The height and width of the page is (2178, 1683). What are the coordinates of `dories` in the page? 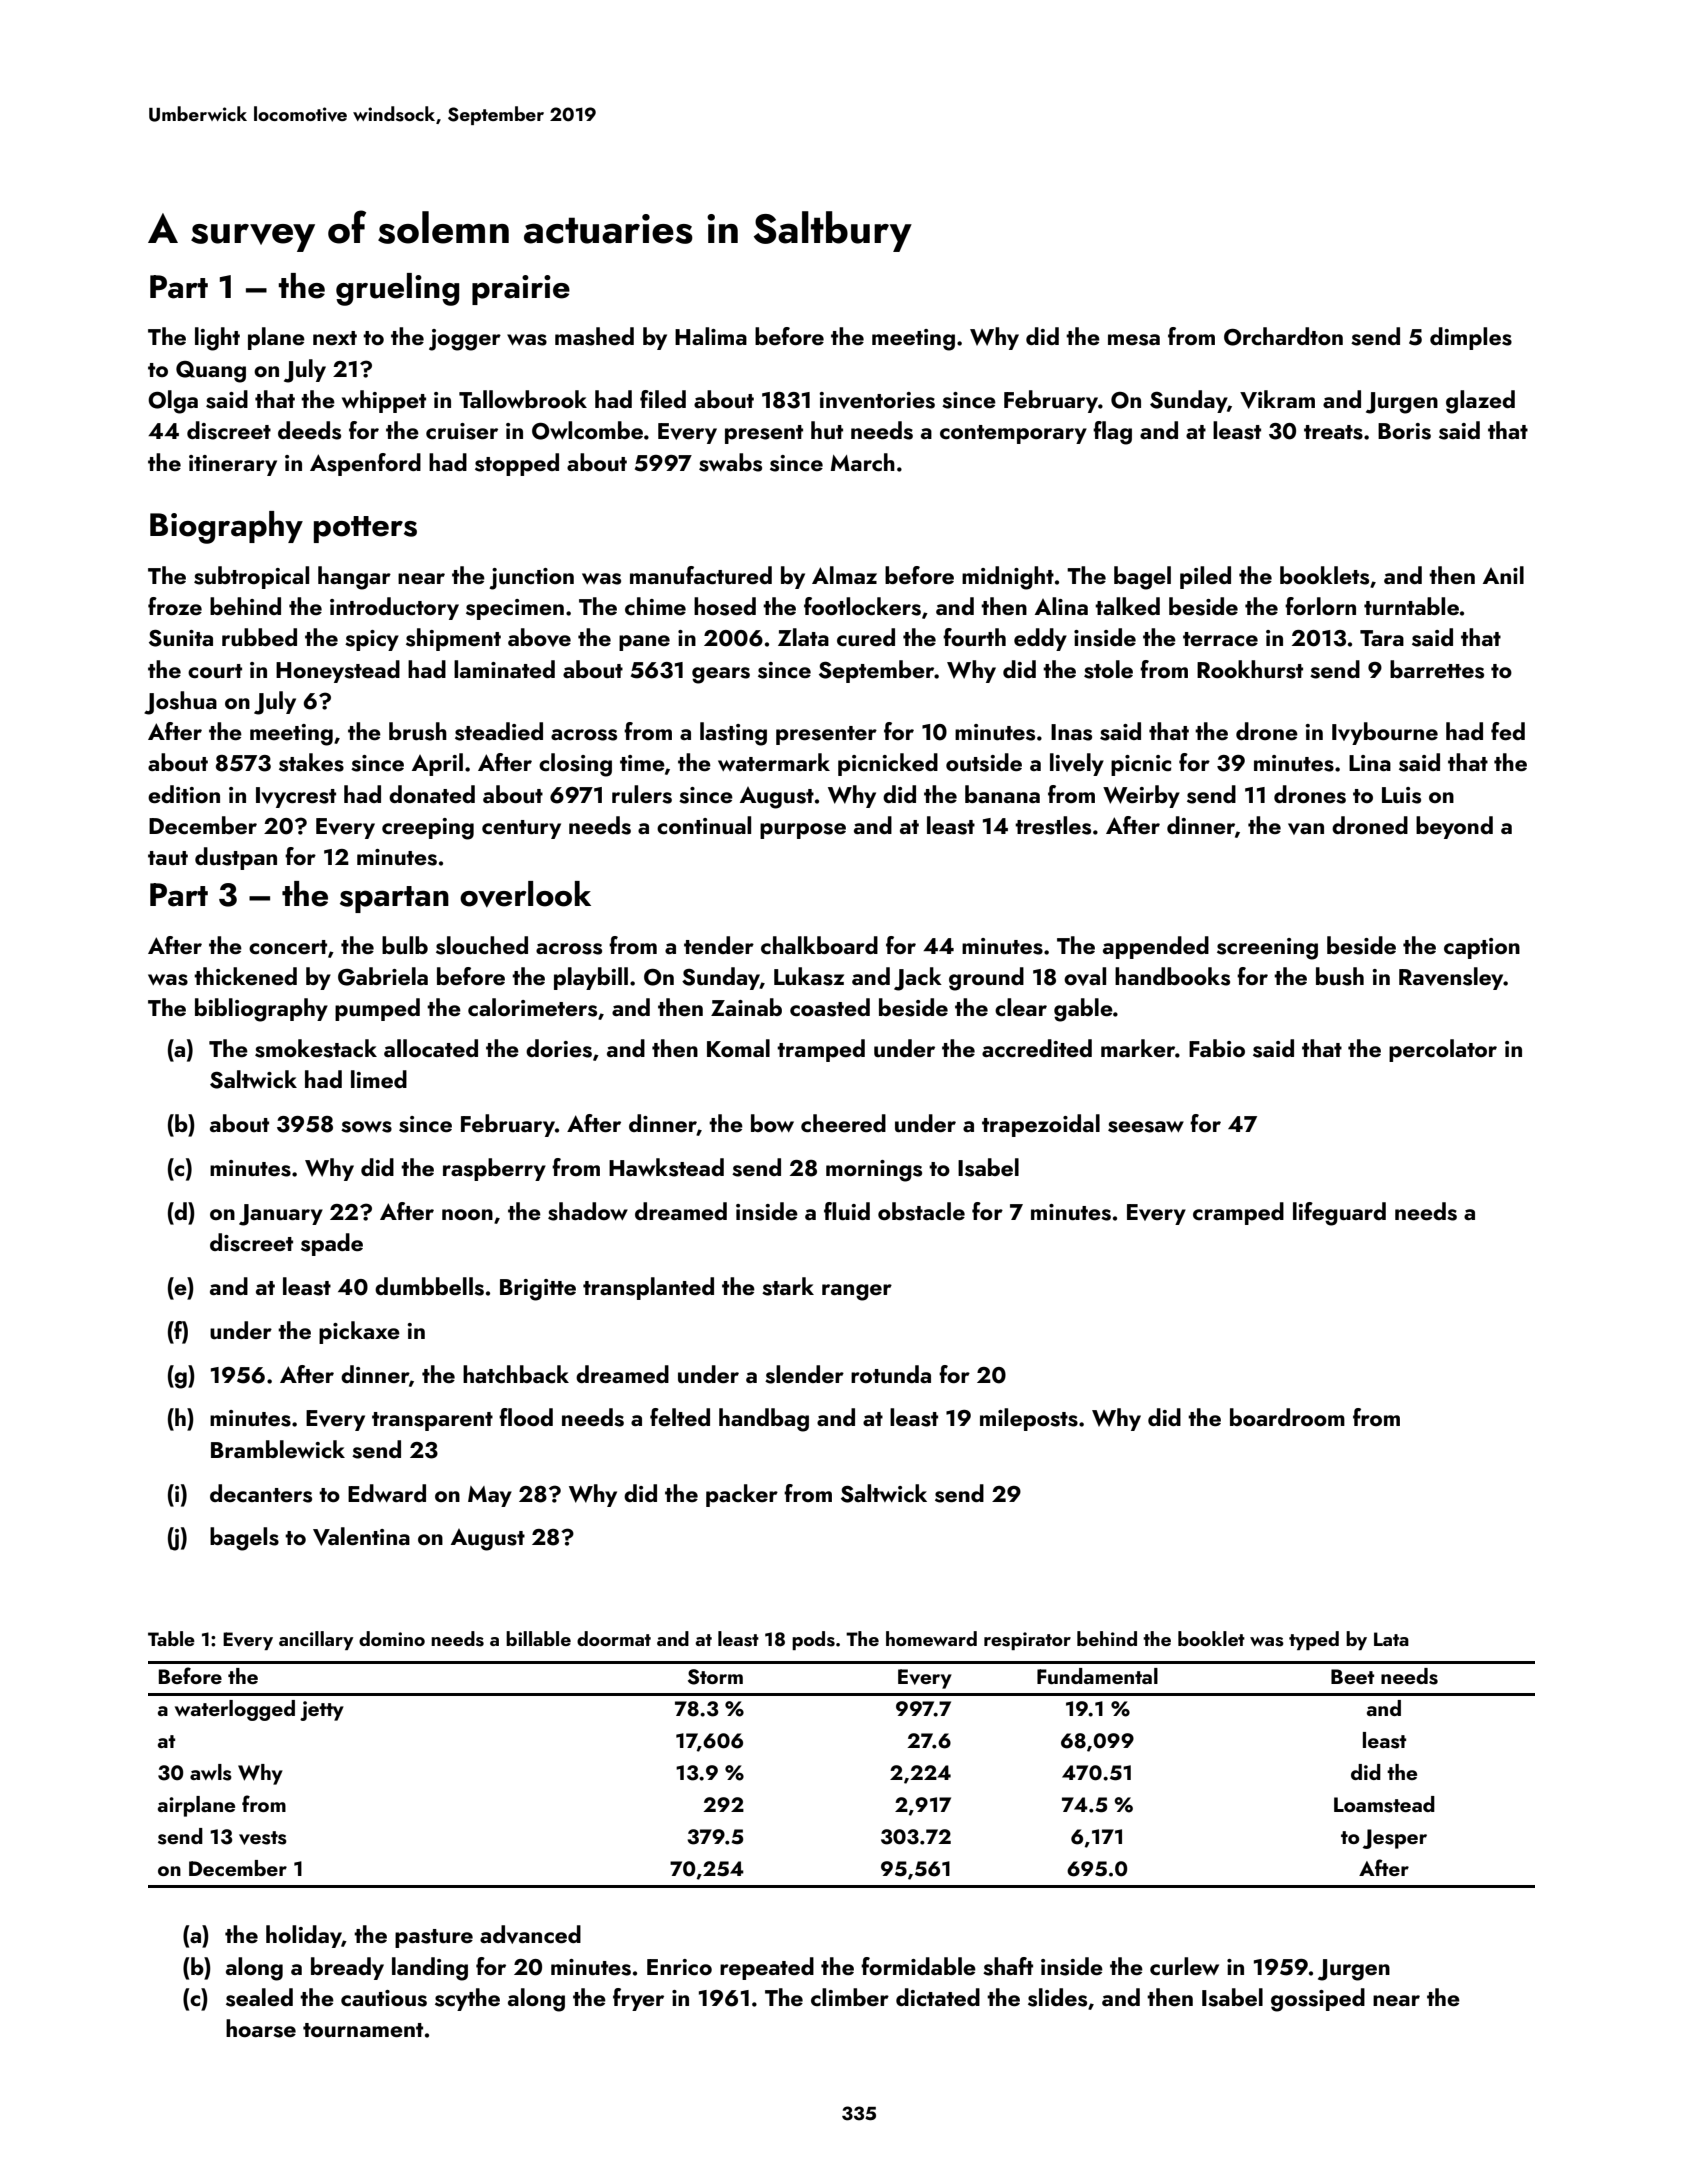 It's located at (559, 1048).
